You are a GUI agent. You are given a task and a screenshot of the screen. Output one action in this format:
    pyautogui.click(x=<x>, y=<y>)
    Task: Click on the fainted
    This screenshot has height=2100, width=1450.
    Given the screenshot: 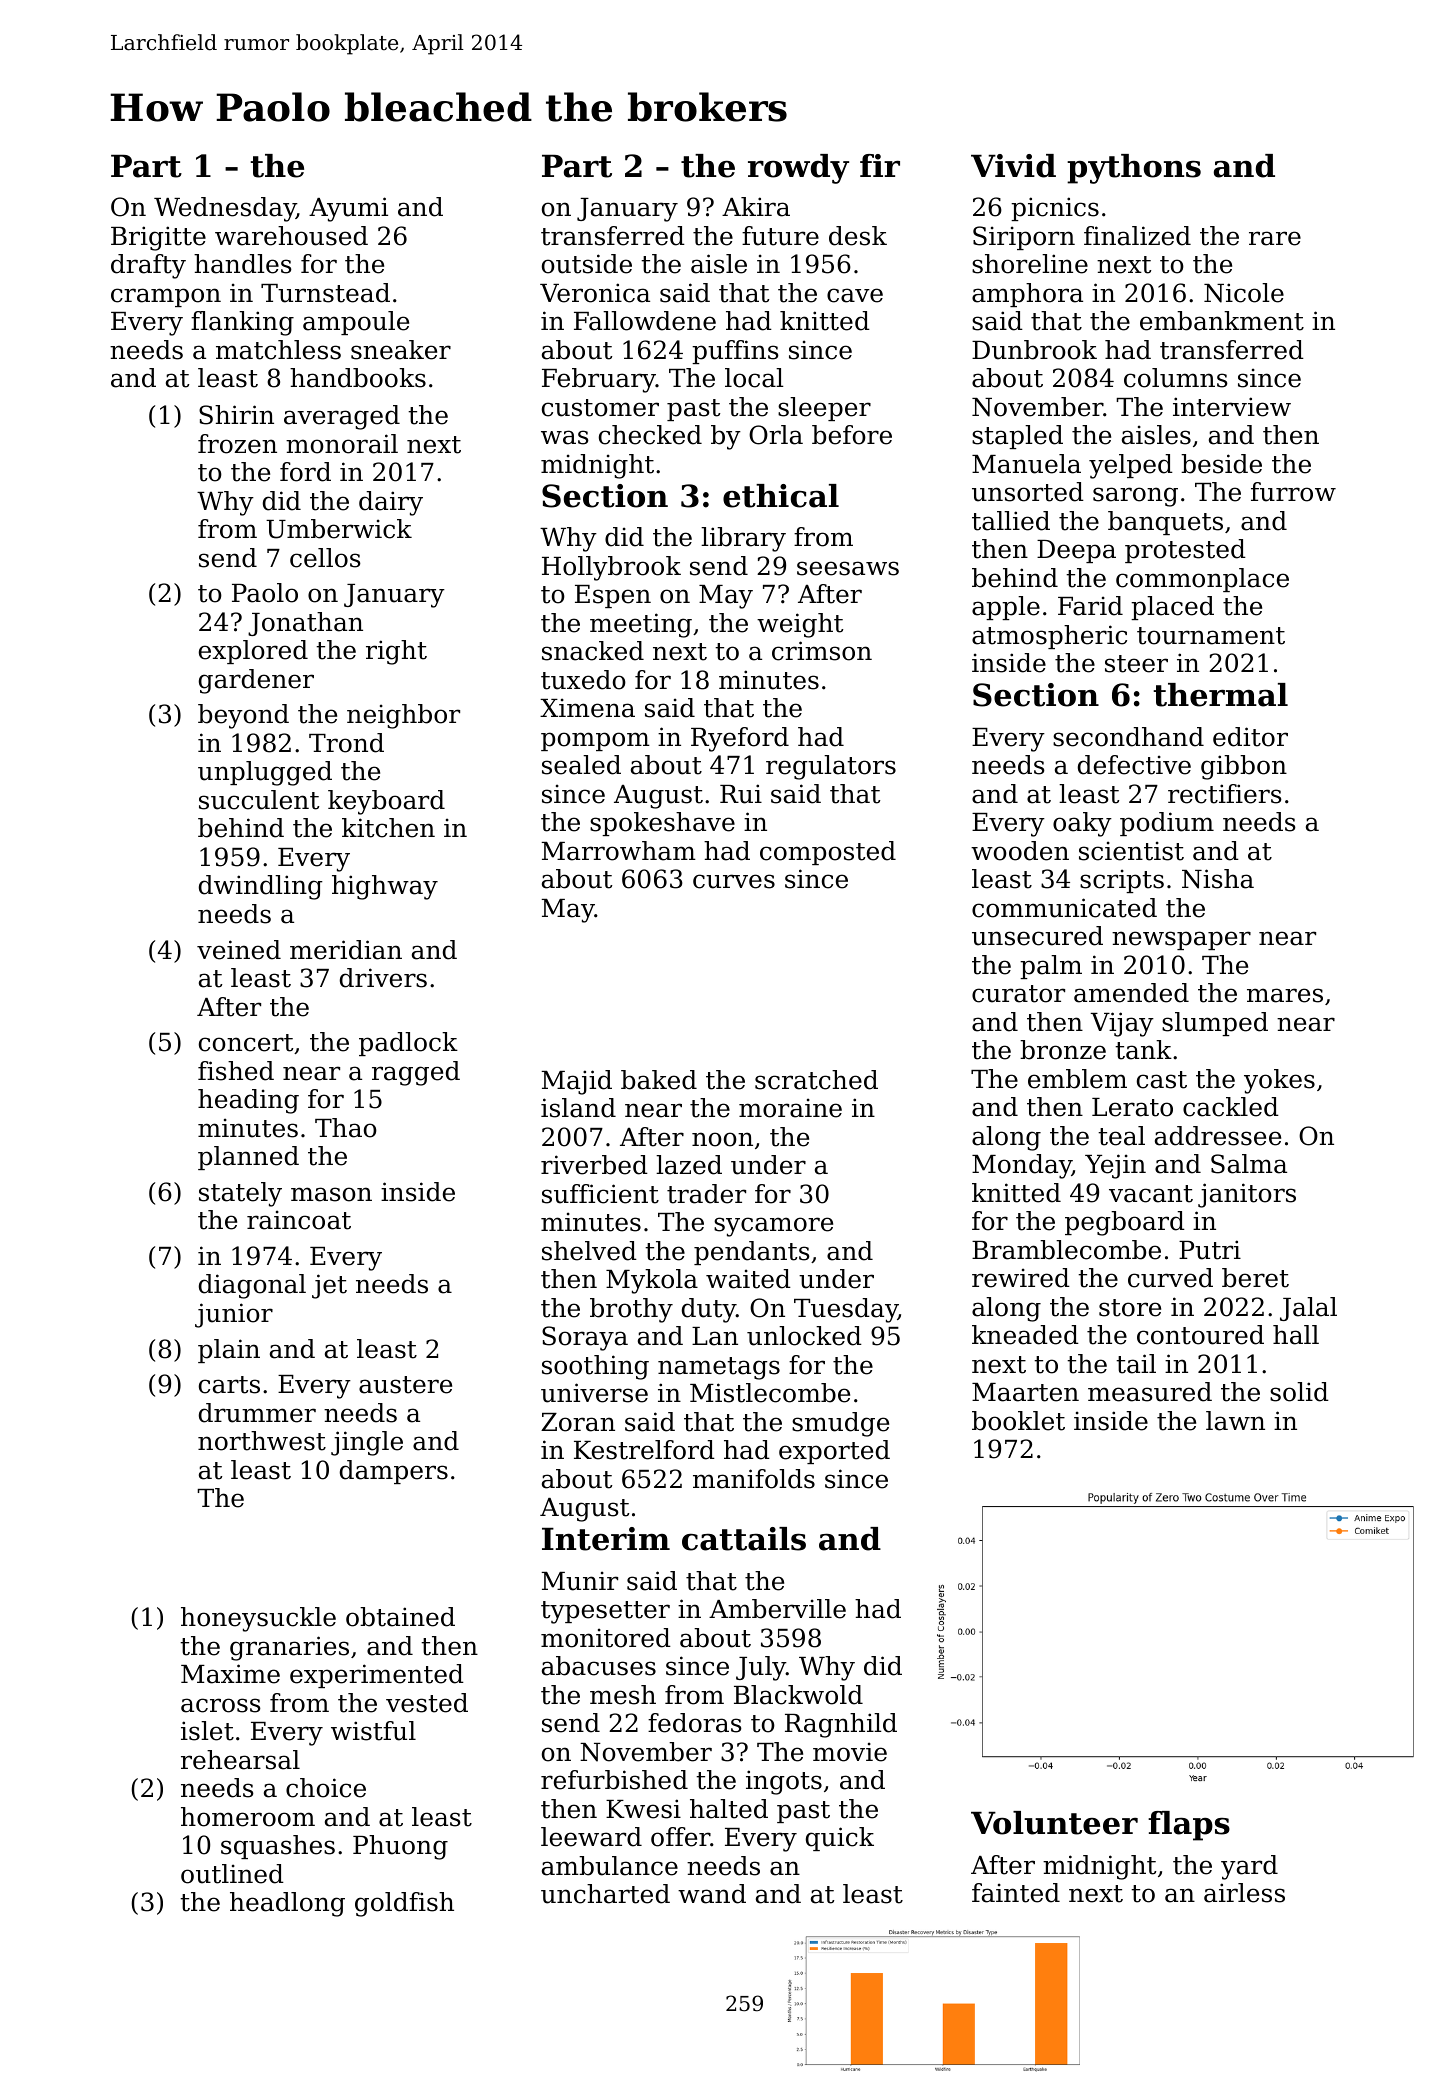 What is the action you would take?
    pyautogui.click(x=1016, y=1893)
